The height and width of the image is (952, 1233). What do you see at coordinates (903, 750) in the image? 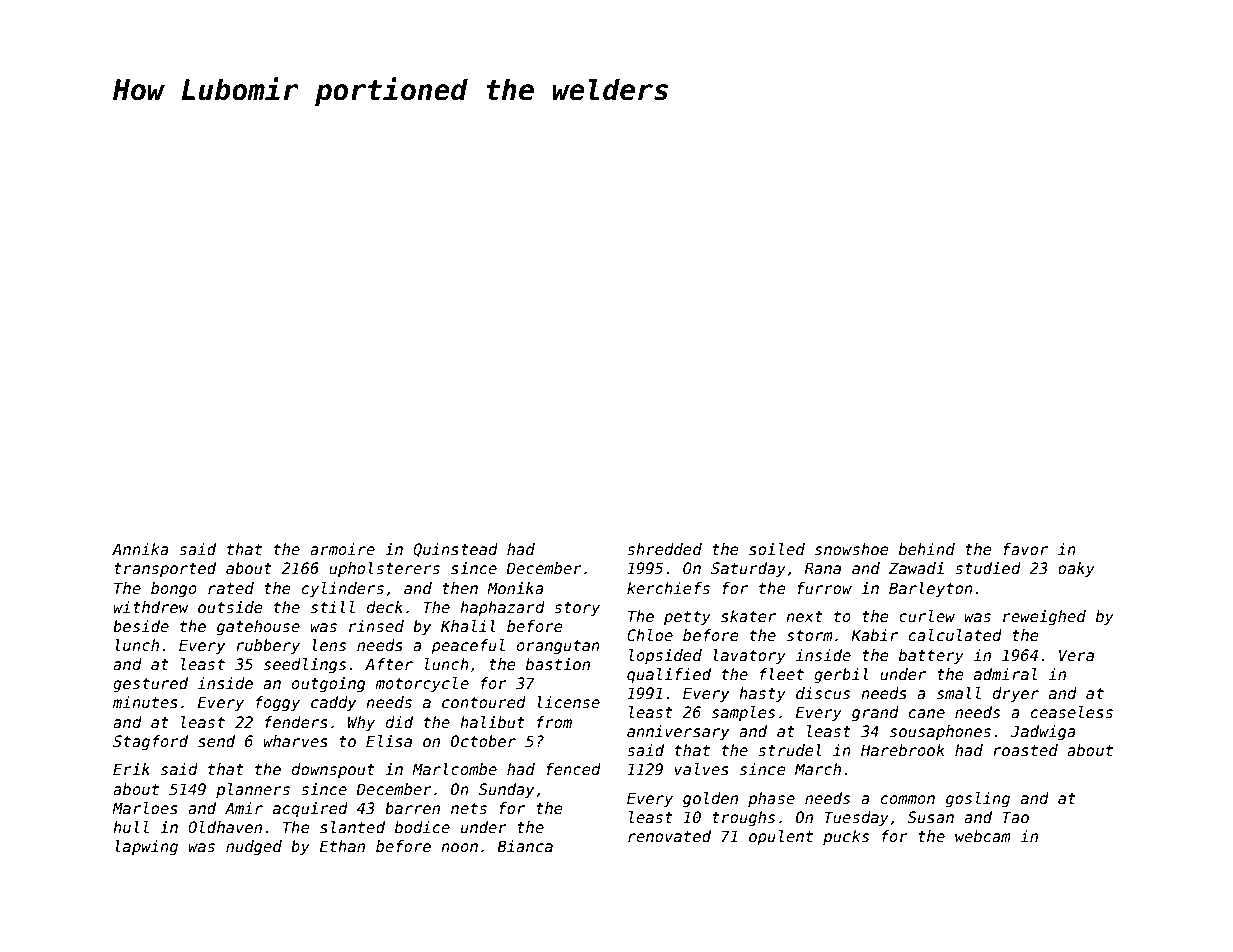
I see `Harebrook` at bounding box center [903, 750].
